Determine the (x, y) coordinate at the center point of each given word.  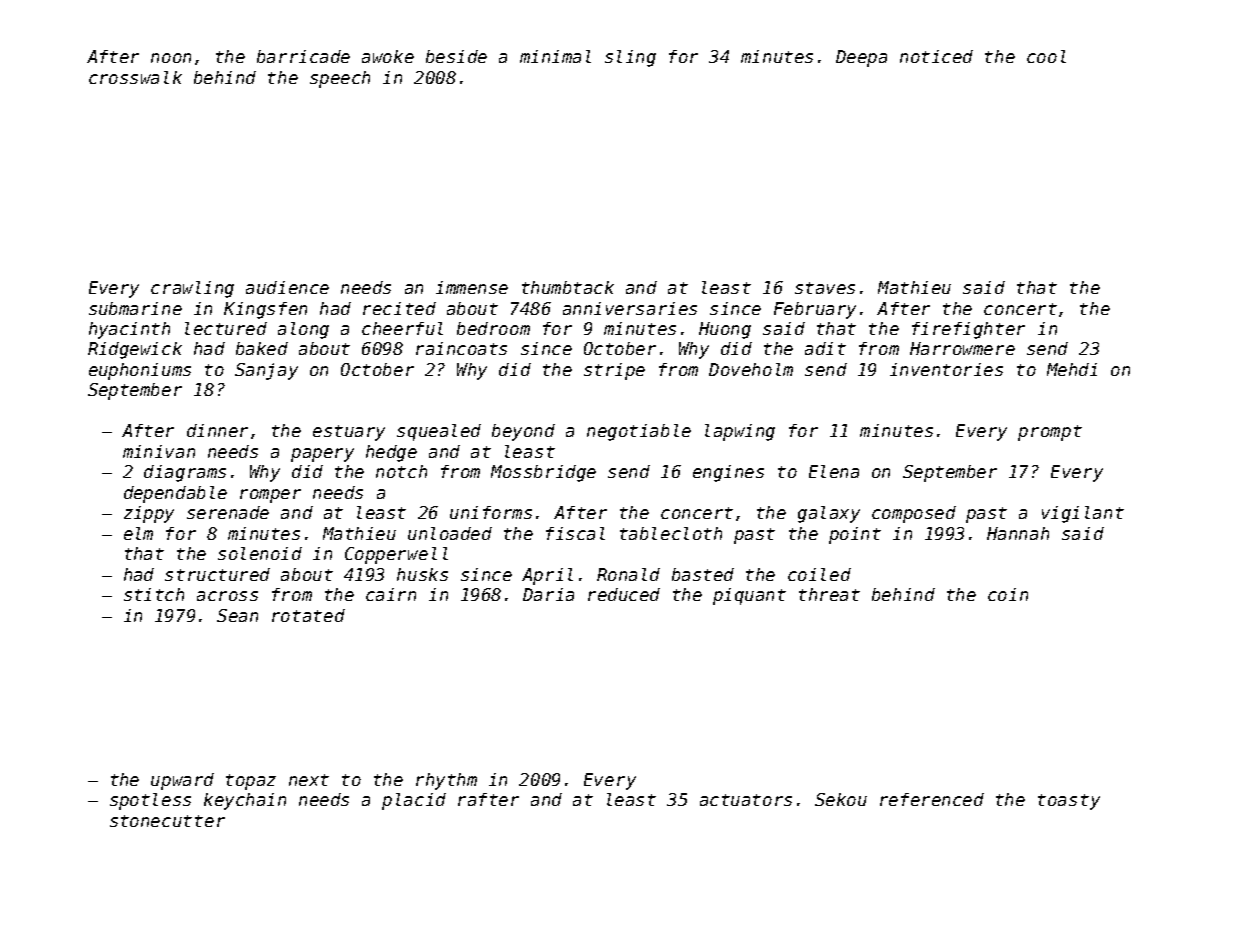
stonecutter (167, 821)
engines (728, 473)
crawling (192, 289)
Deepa (861, 58)
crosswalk (135, 77)
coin (1008, 594)
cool (1046, 56)
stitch (154, 594)
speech (340, 79)
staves (825, 288)
